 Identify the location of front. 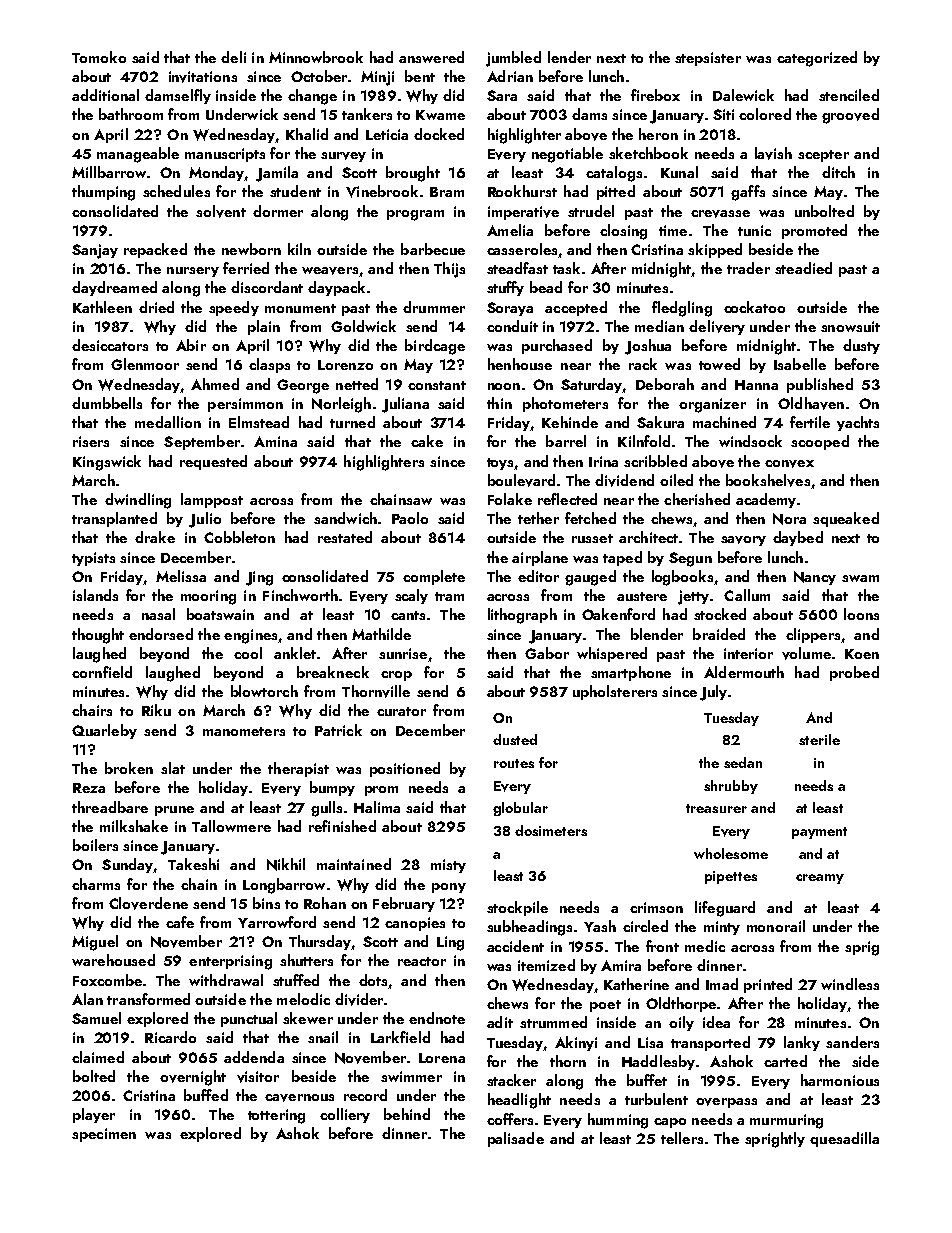
(662, 946).
